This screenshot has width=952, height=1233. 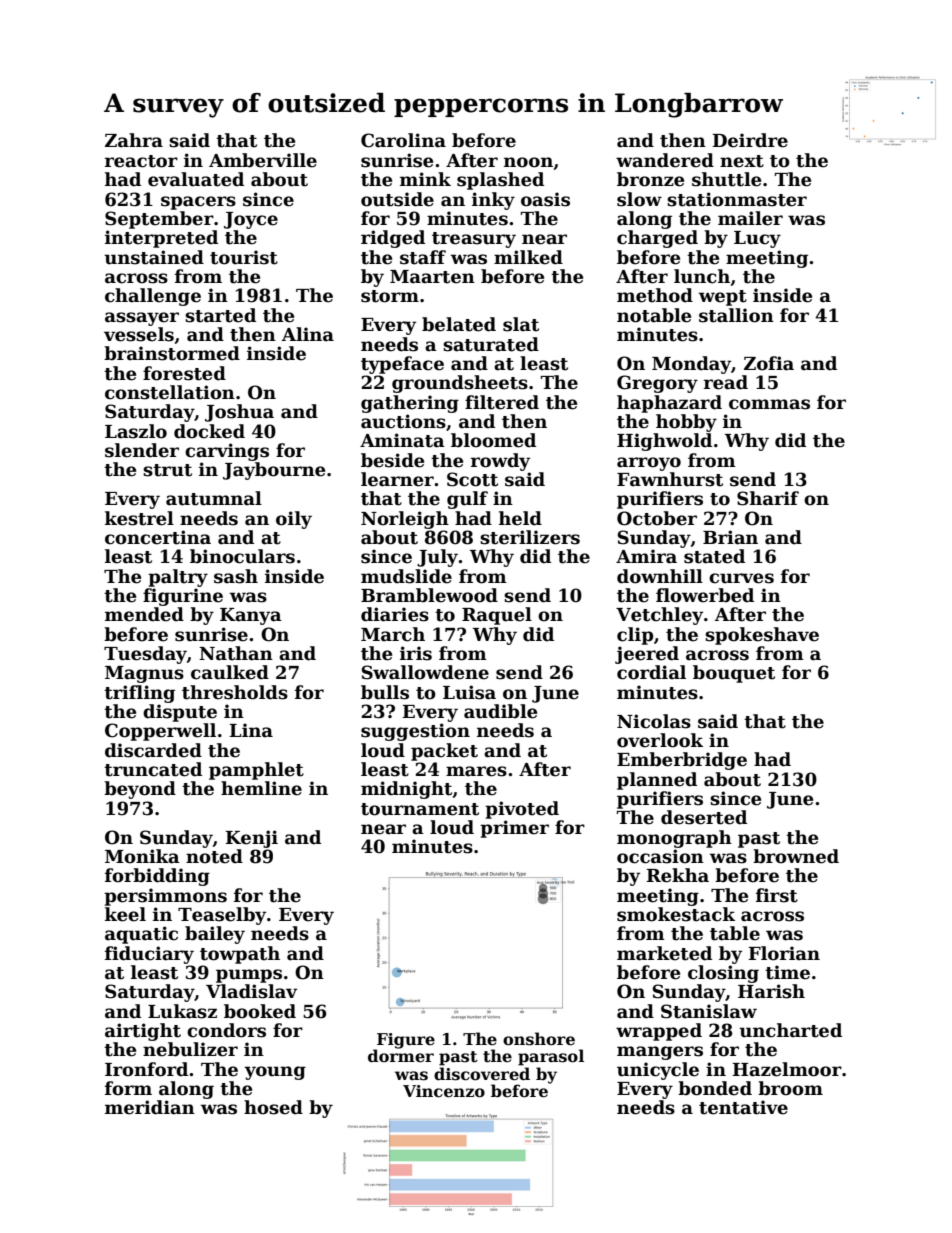 What do you see at coordinates (397, 199) in the screenshot?
I see `outside` at bounding box center [397, 199].
